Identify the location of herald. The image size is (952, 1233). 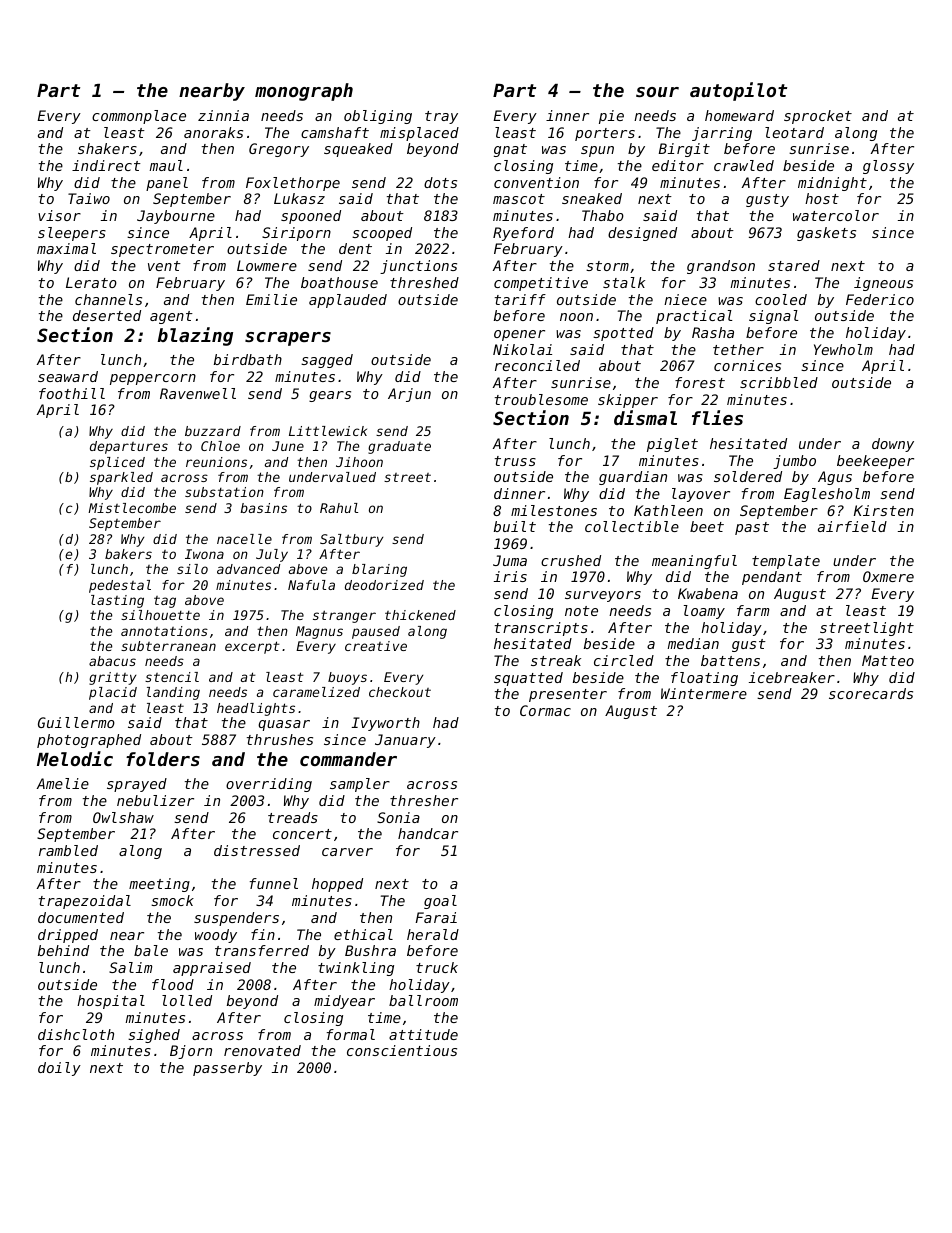
(433, 934).
